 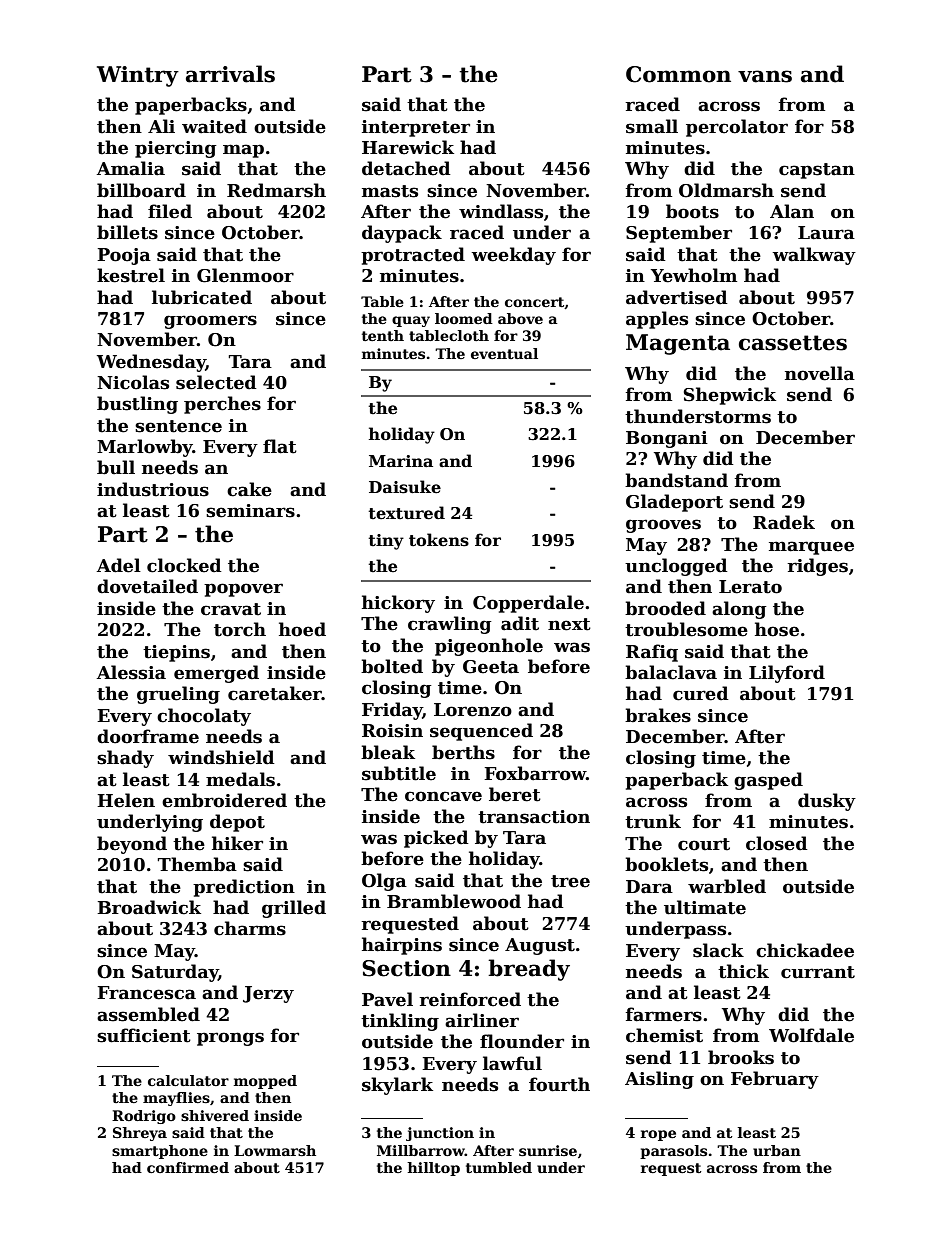 I want to click on cake, so click(x=249, y=489).
